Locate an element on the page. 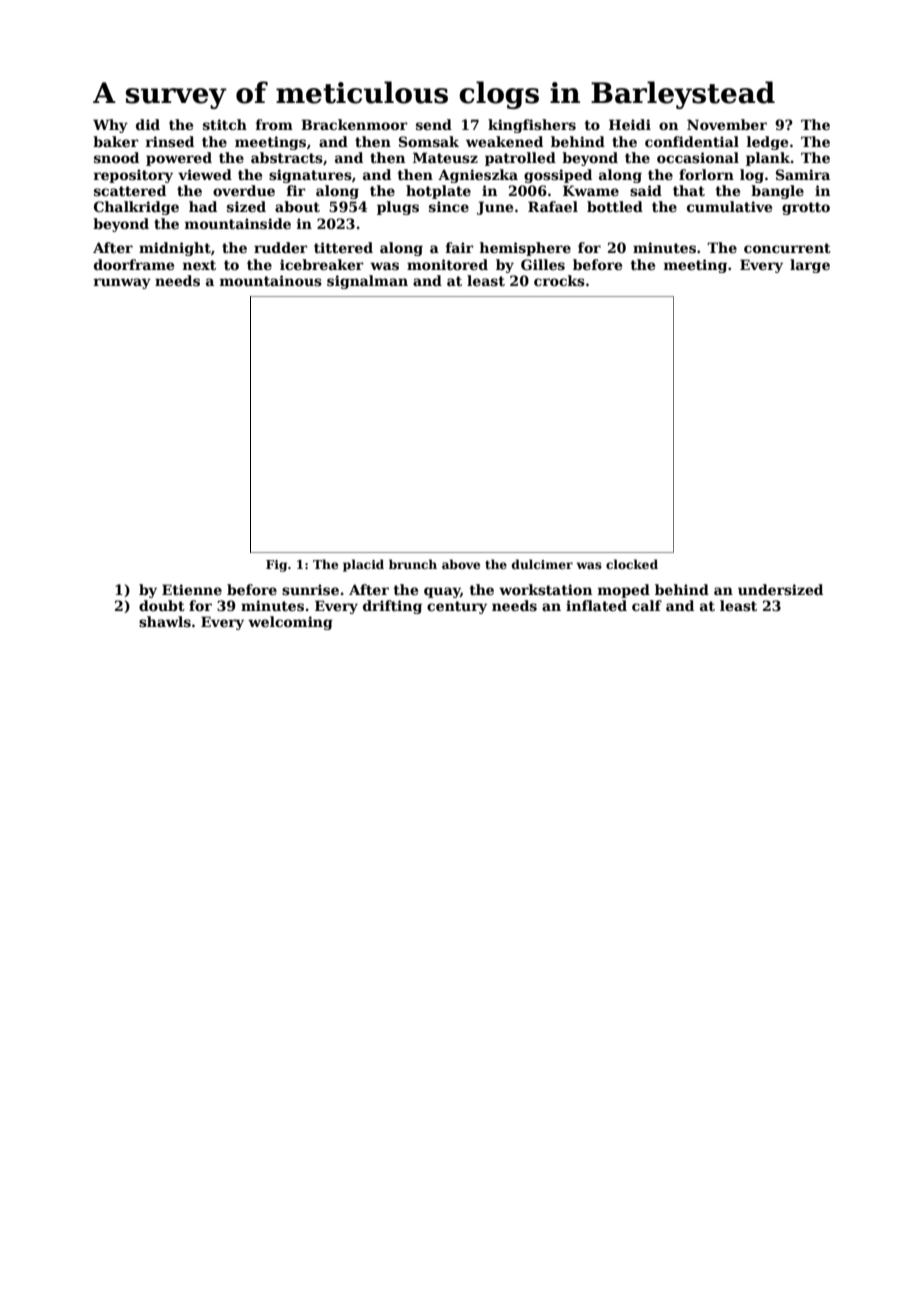  placid is located at coordinates (363, 565).
